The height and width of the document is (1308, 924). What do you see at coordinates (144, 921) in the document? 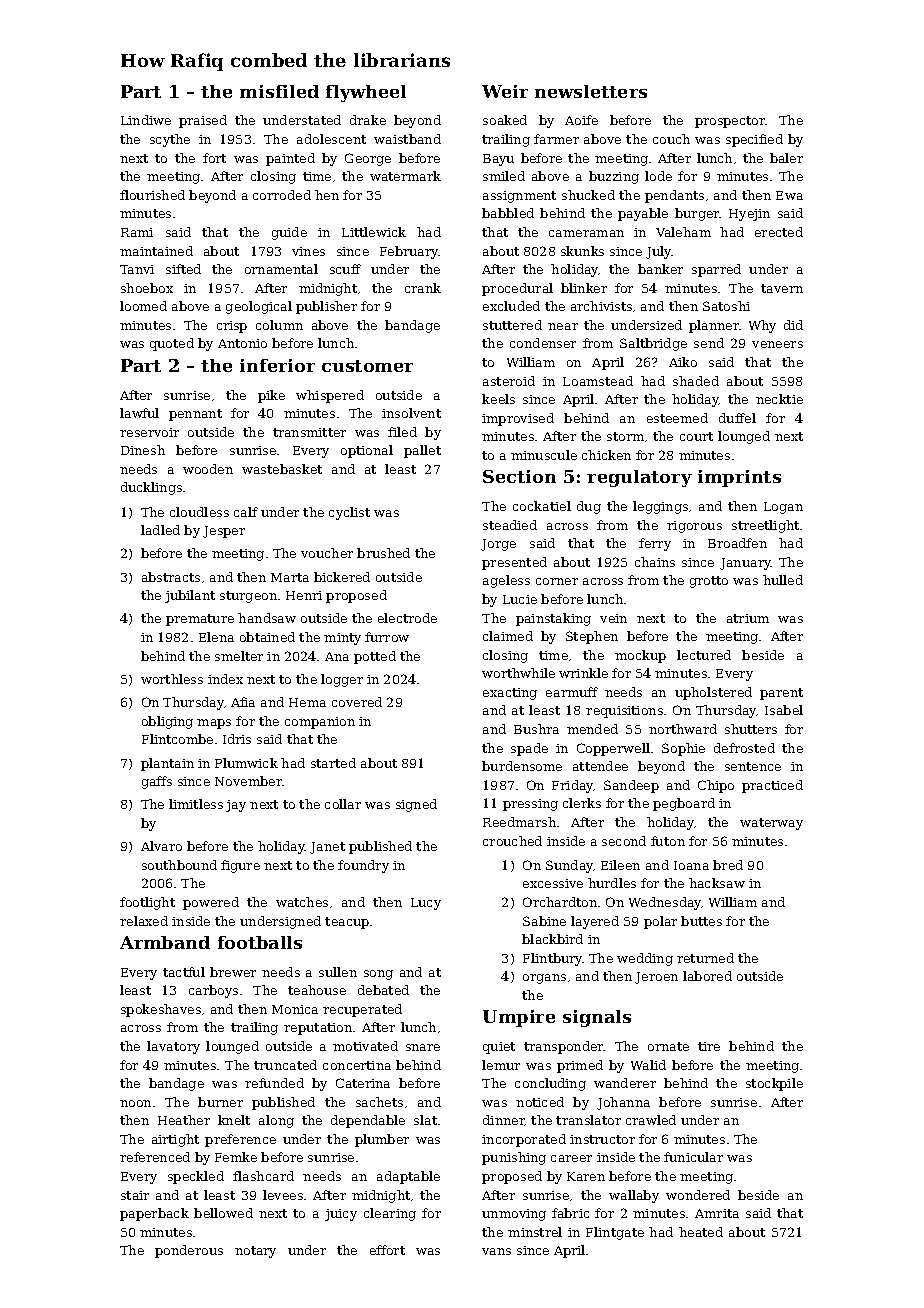
I see `relaxed` at bounding box center [144, 921].
